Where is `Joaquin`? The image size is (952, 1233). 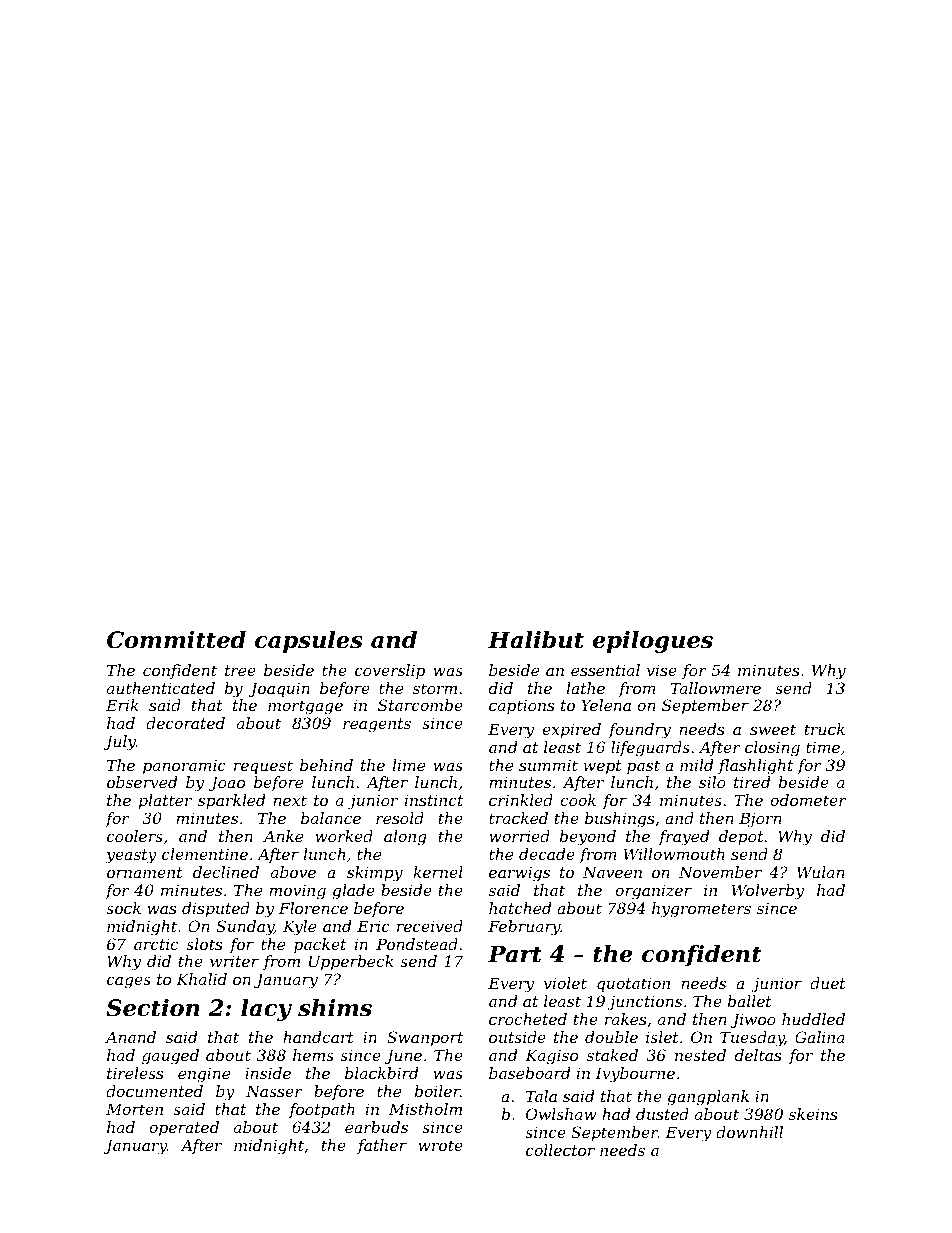
Joaquin is located at coordinates (279, 689).
